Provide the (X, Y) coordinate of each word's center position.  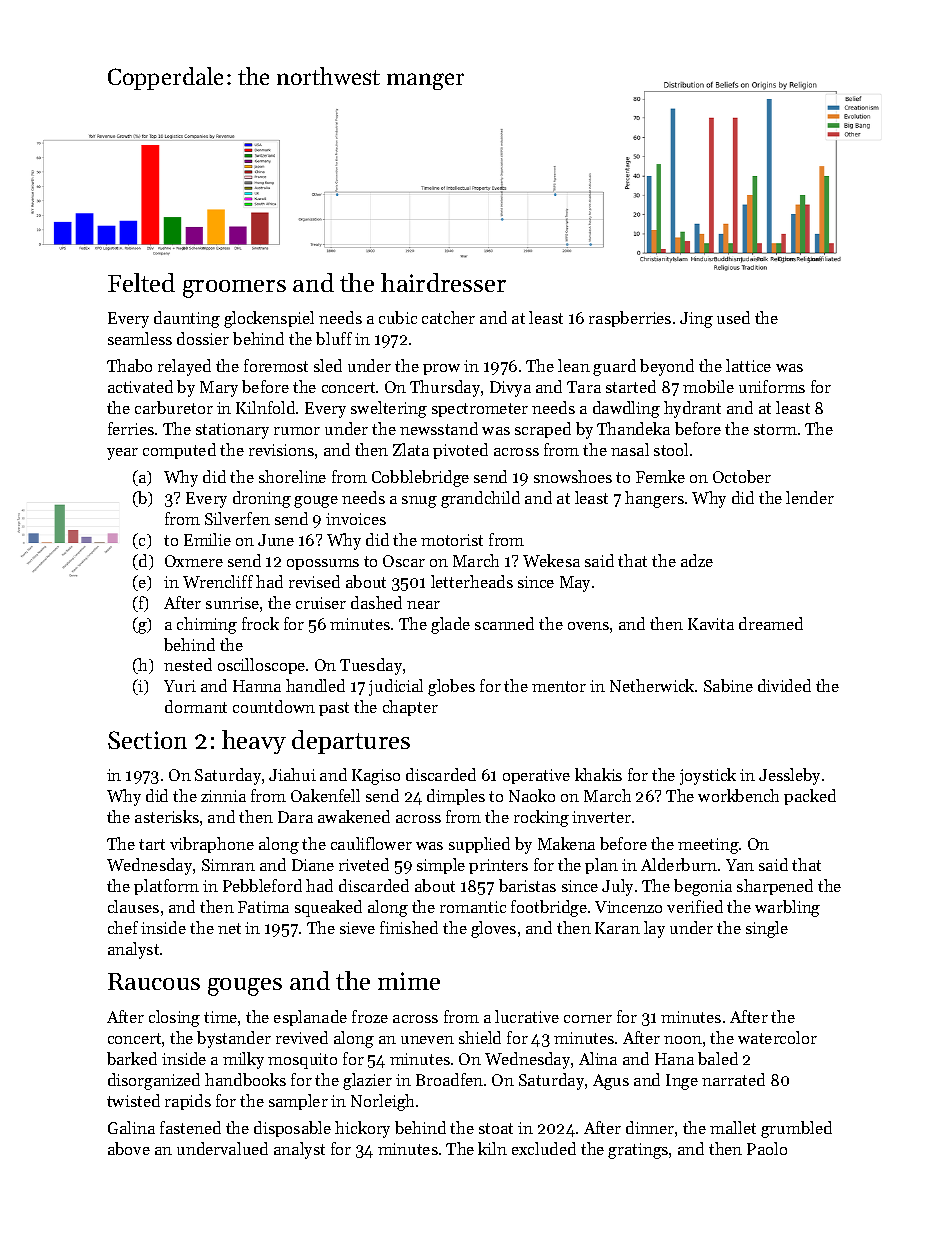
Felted (141, 282)
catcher (448, 317)
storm (775, 429)
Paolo (767, 1148)
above (129, 1148)
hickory (362, 1129)
